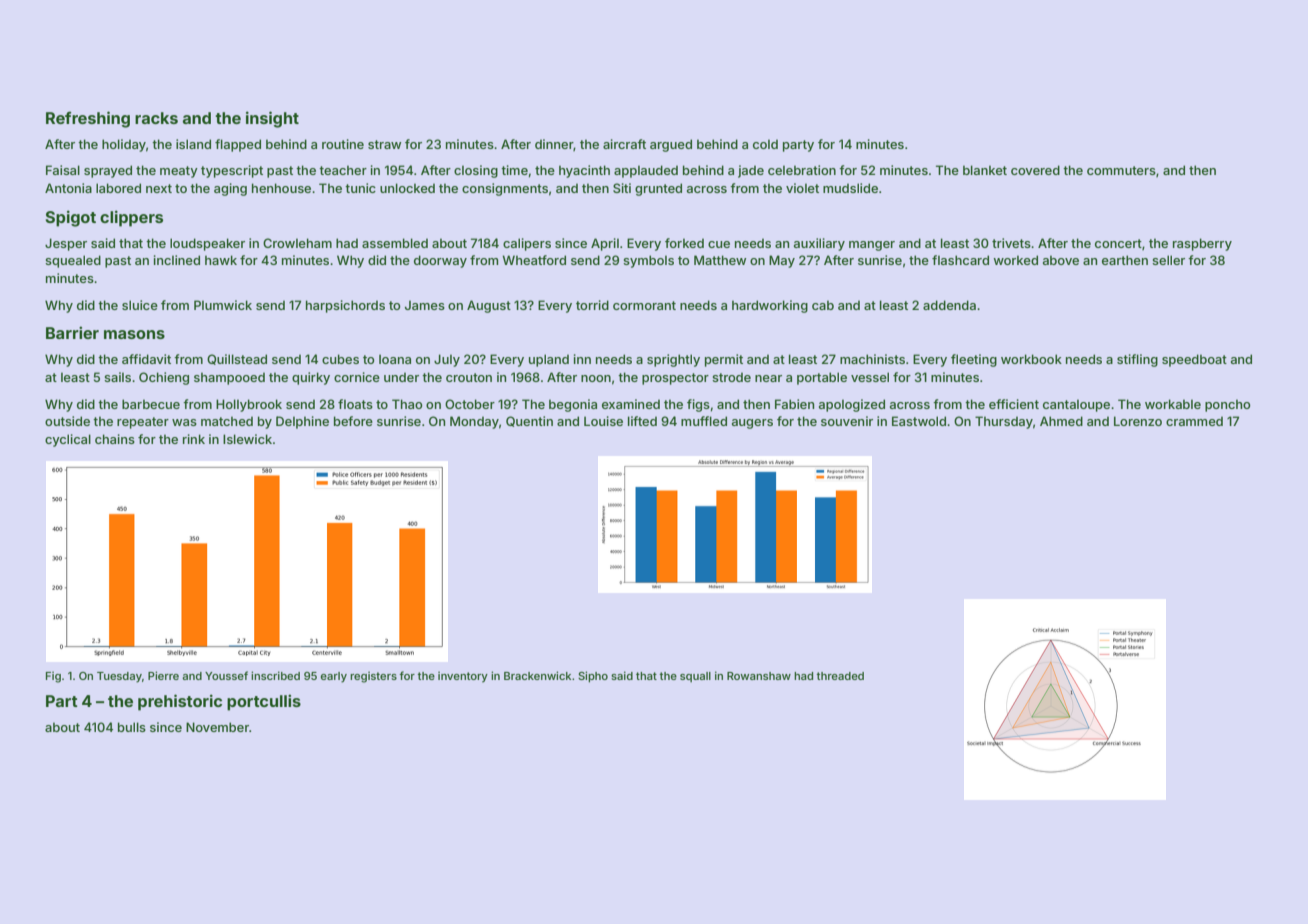 This page has width=1308, height=924. Describe the element at coordinates (592, 305) in the page. I see `torrid` at that location.
